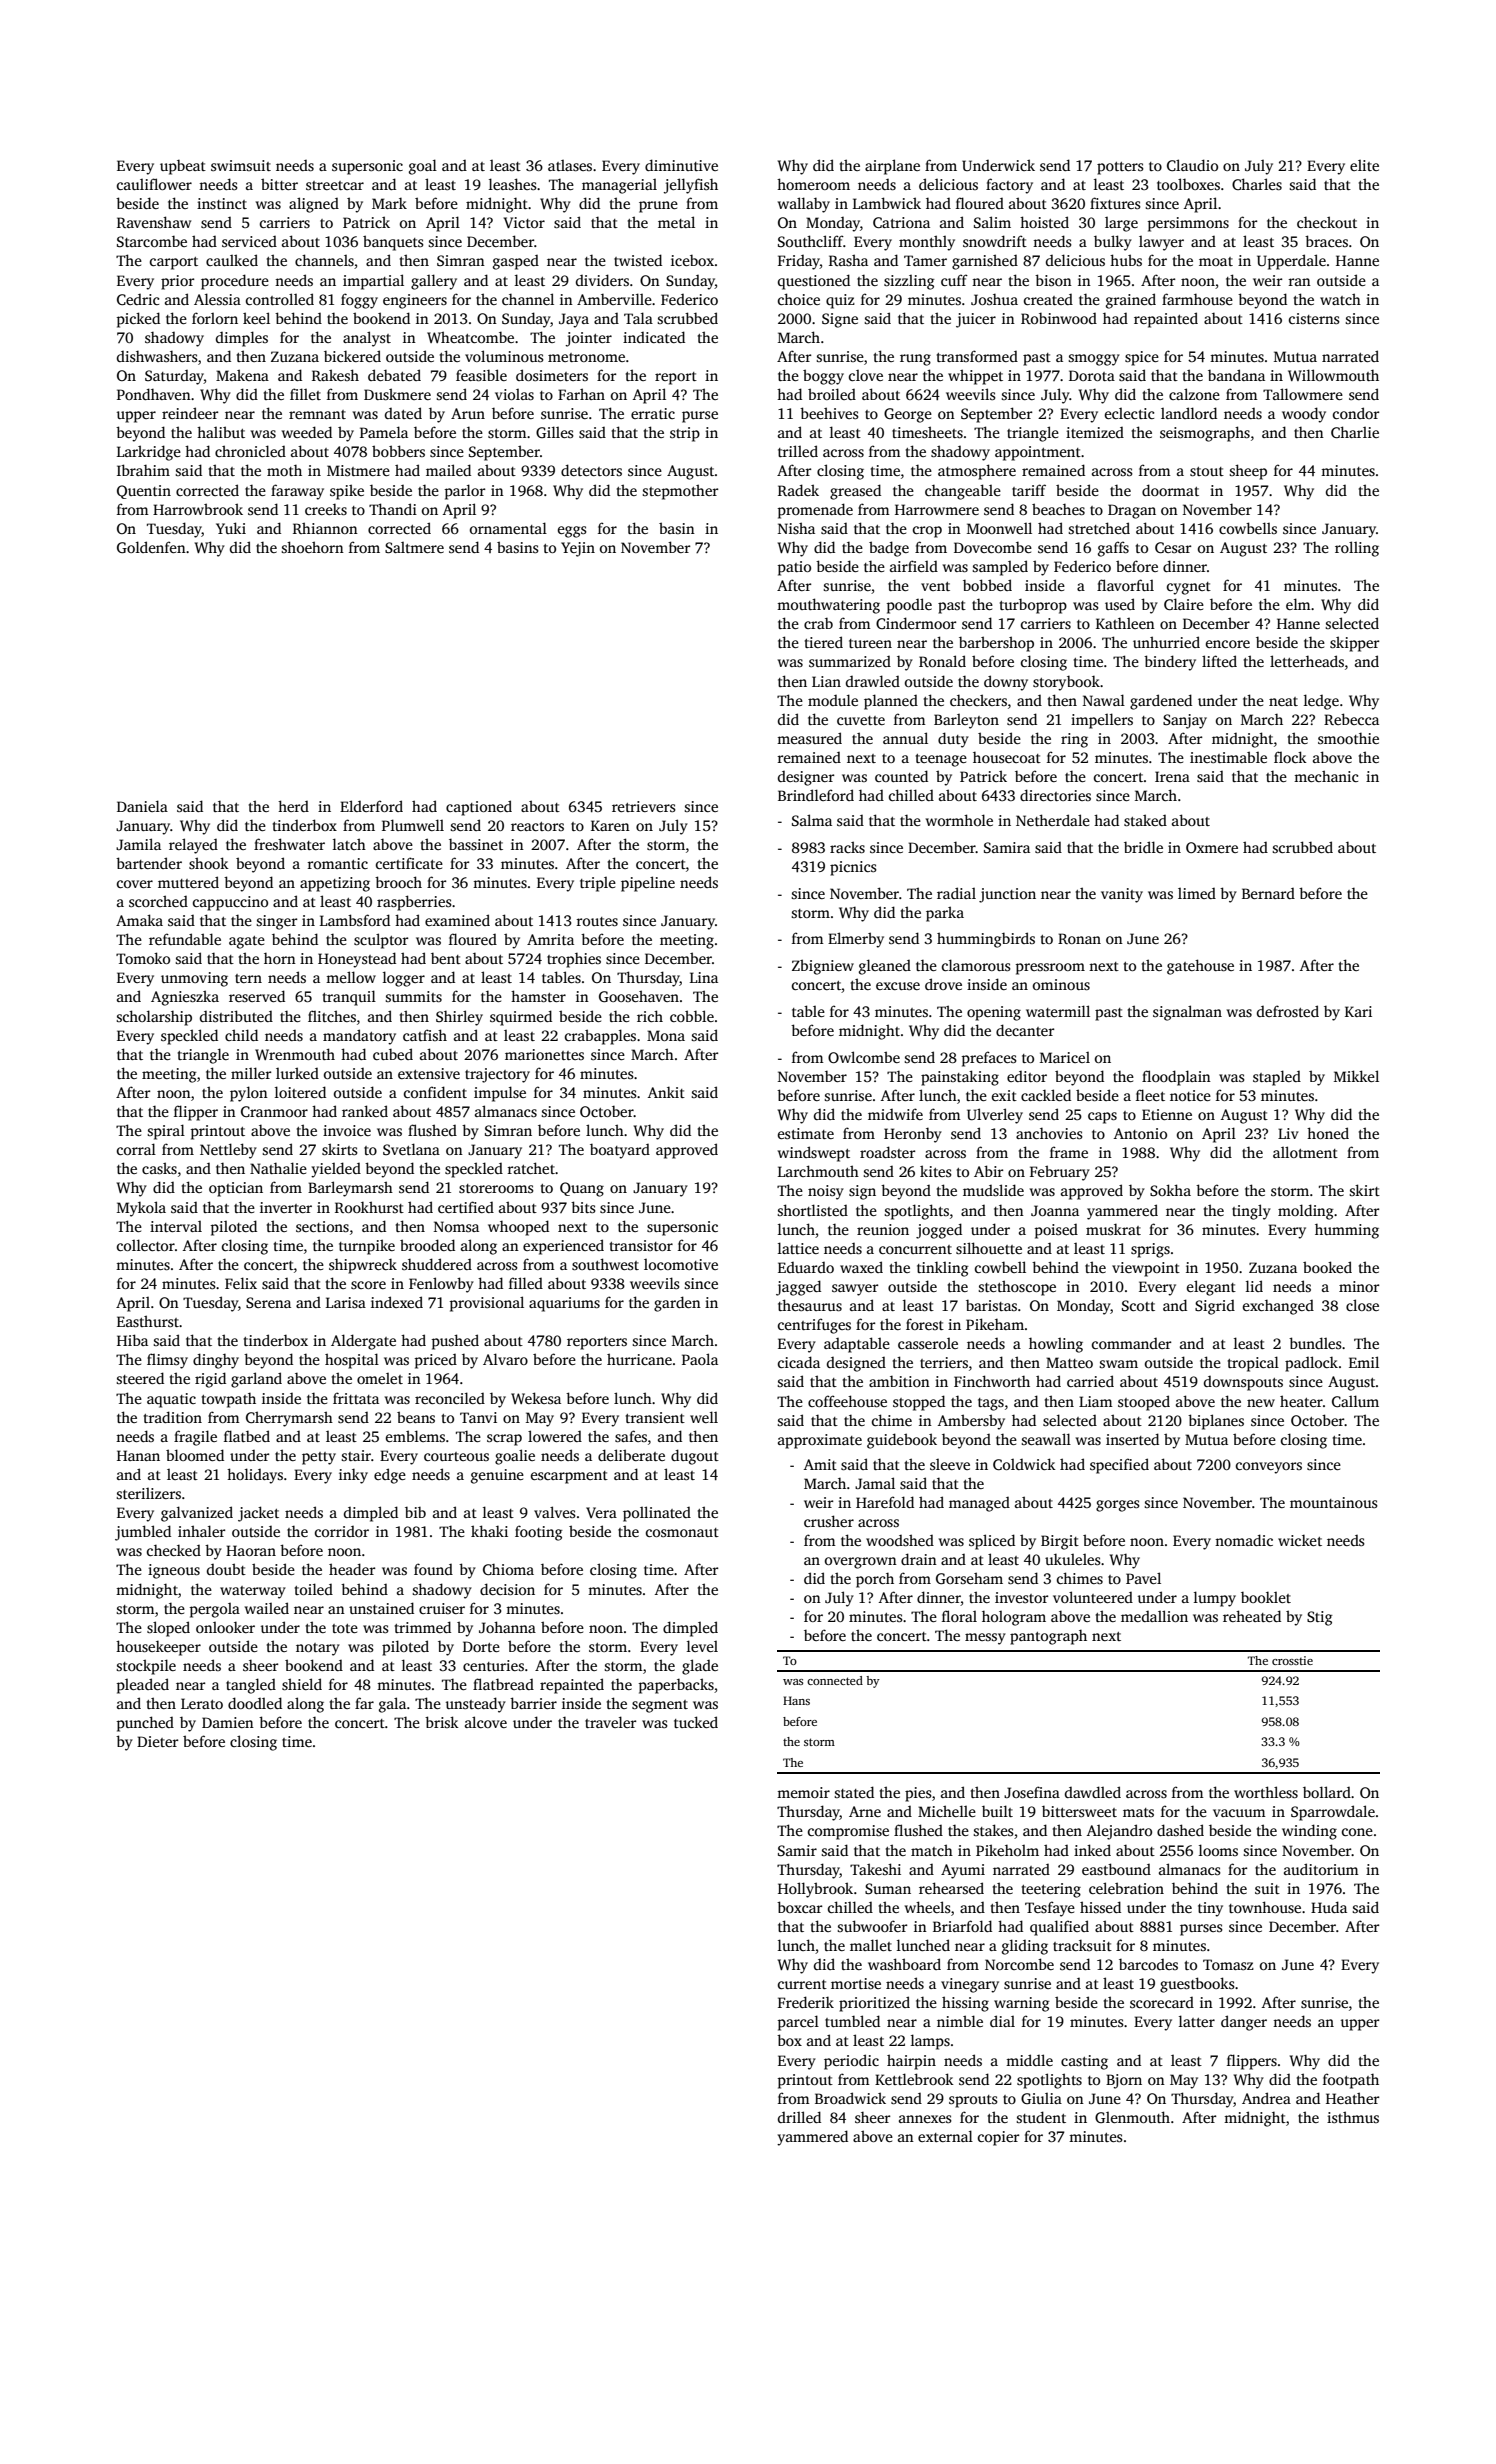  What do you see at coordinates (1173, 547) in the screenshot?
I see `Cesar` at bounding box center [1173, 547].
